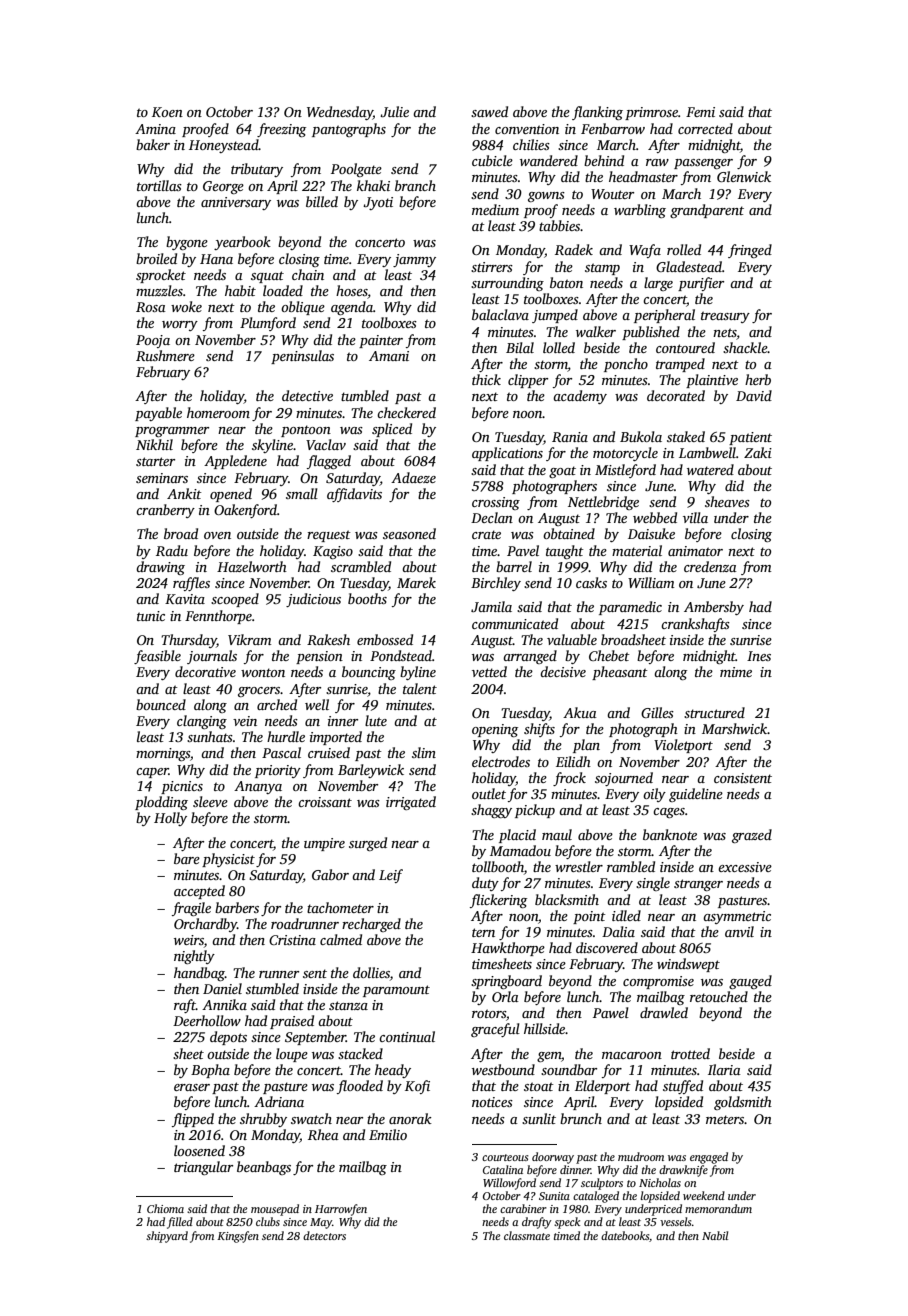 This screenshot has height=1316, width=908. I want to click on classmate, so click(527, 1235).
